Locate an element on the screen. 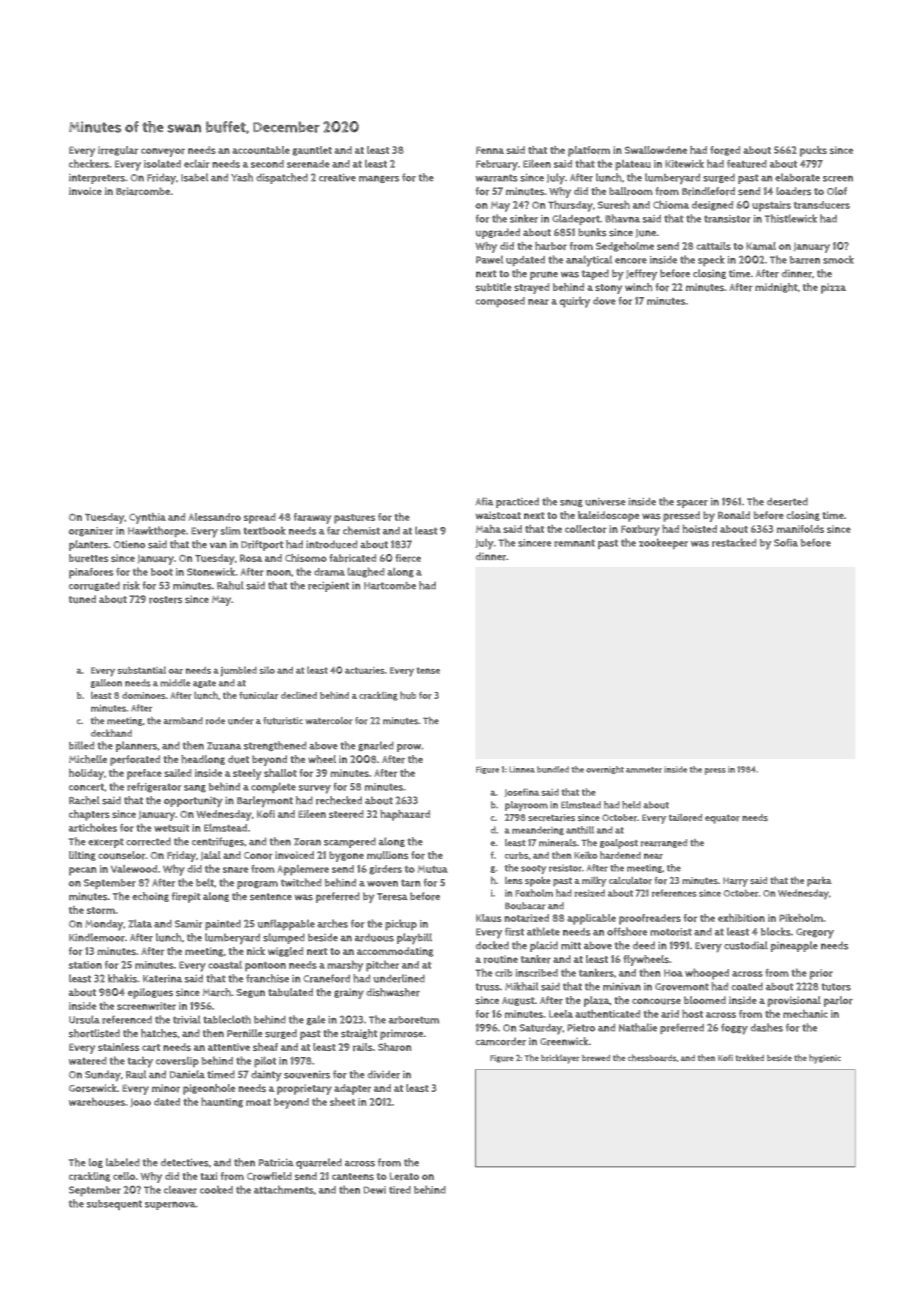 The height and width of the screenshot is (1308, 924). attachments is located at coordinates (284, 1189).
